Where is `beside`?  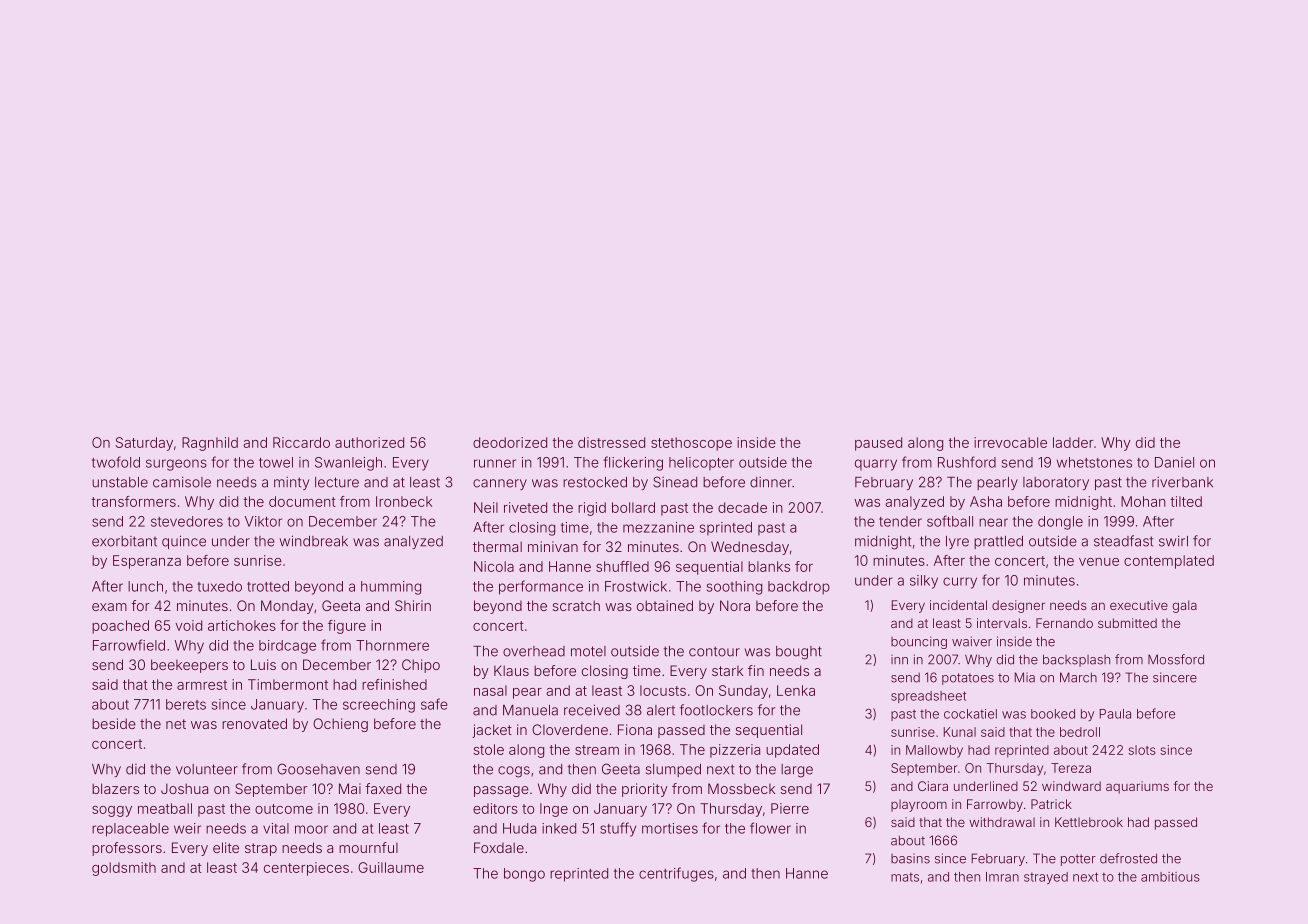
beside is located at coordinates (114, 723).
